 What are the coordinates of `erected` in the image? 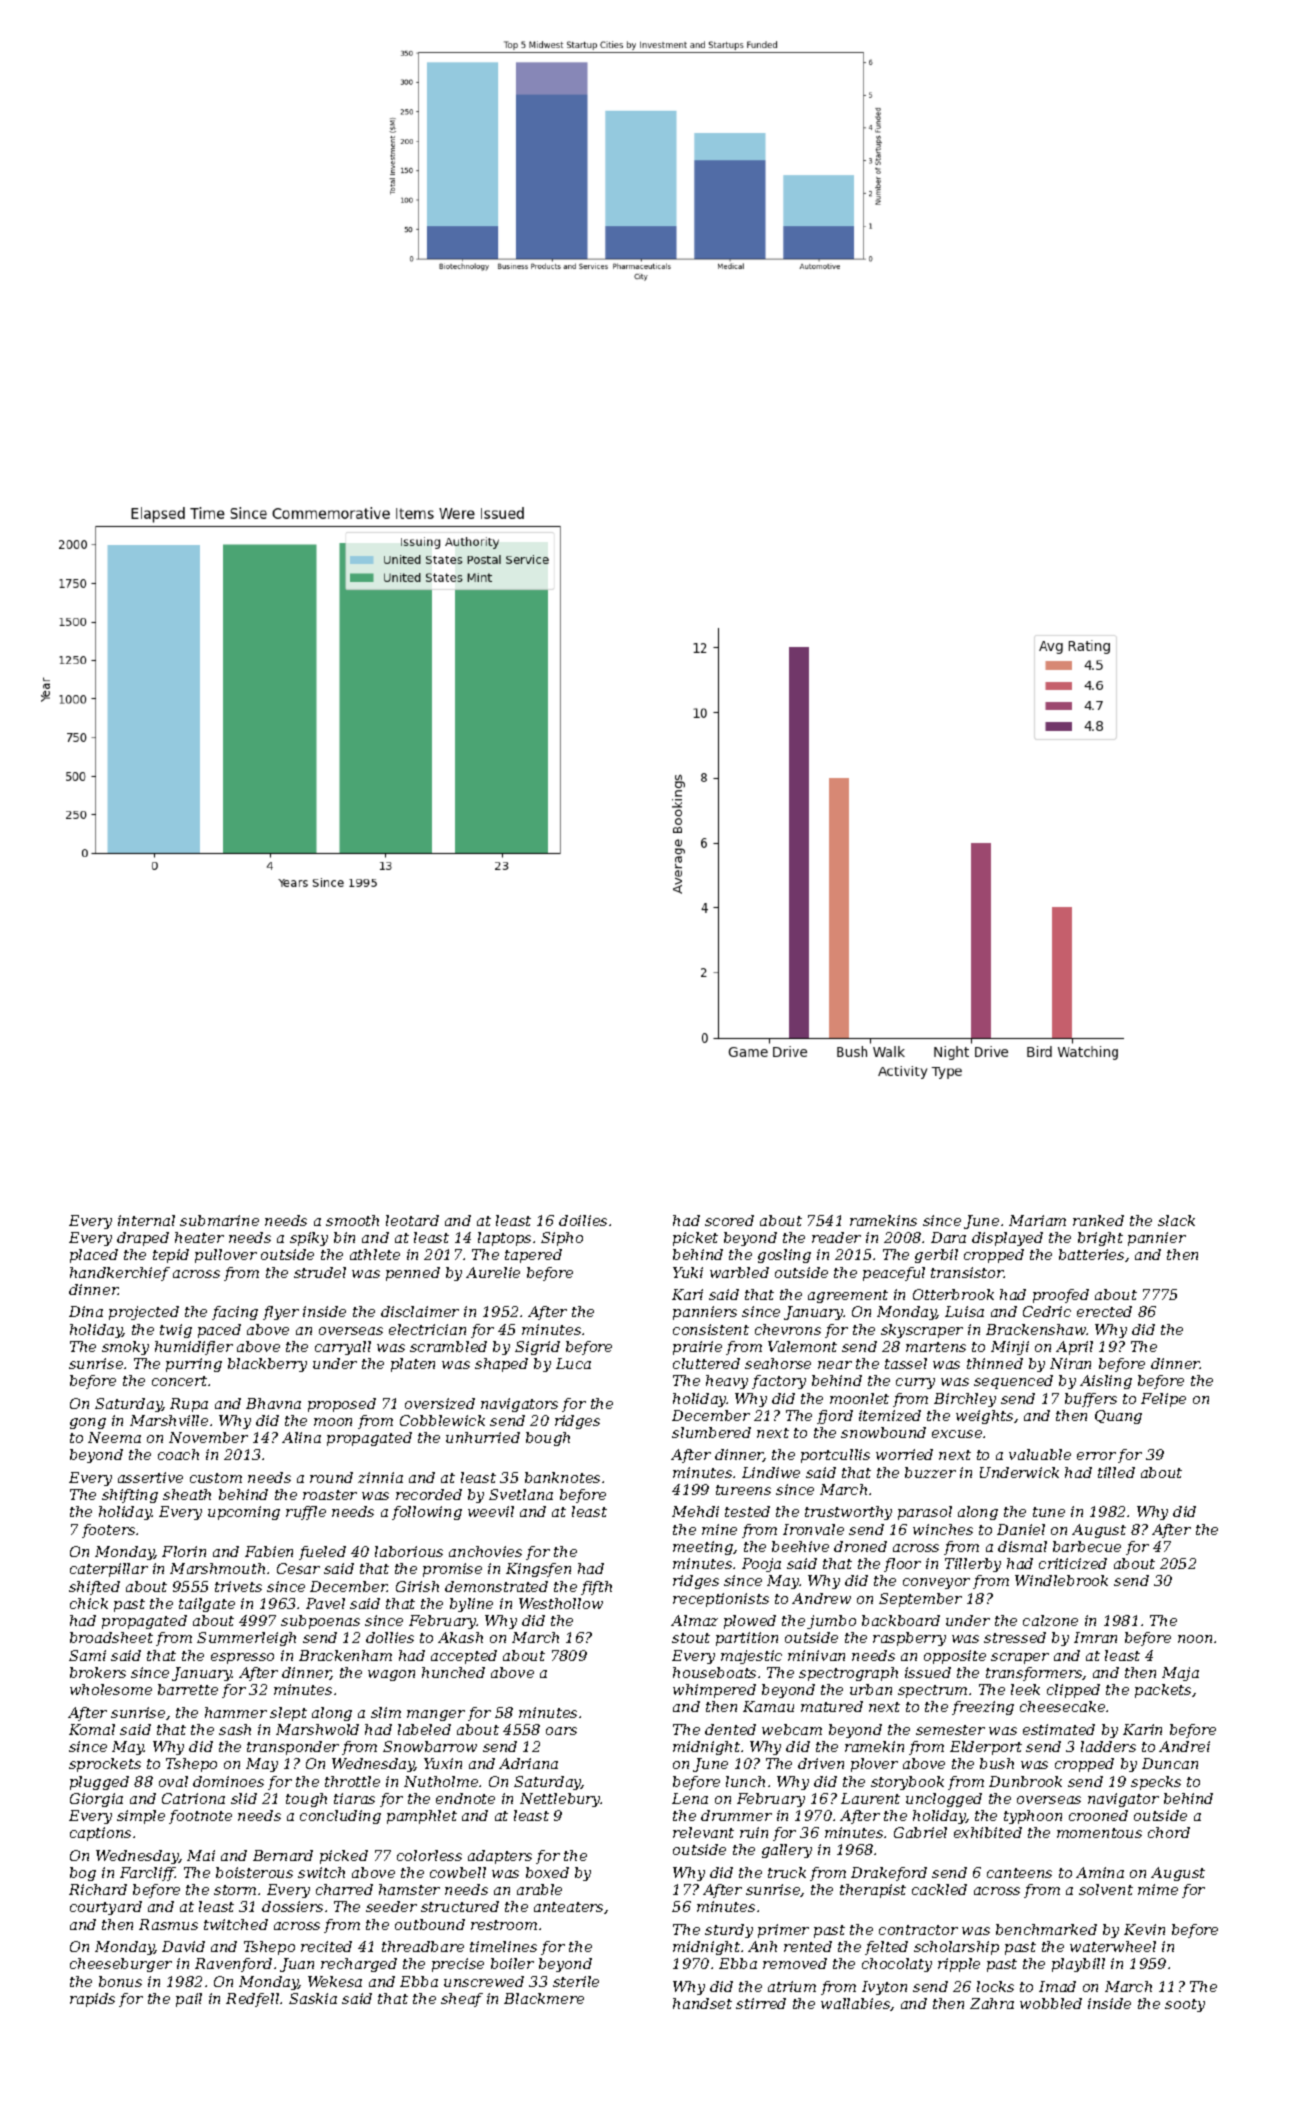 It's located at (1104, 1311).
